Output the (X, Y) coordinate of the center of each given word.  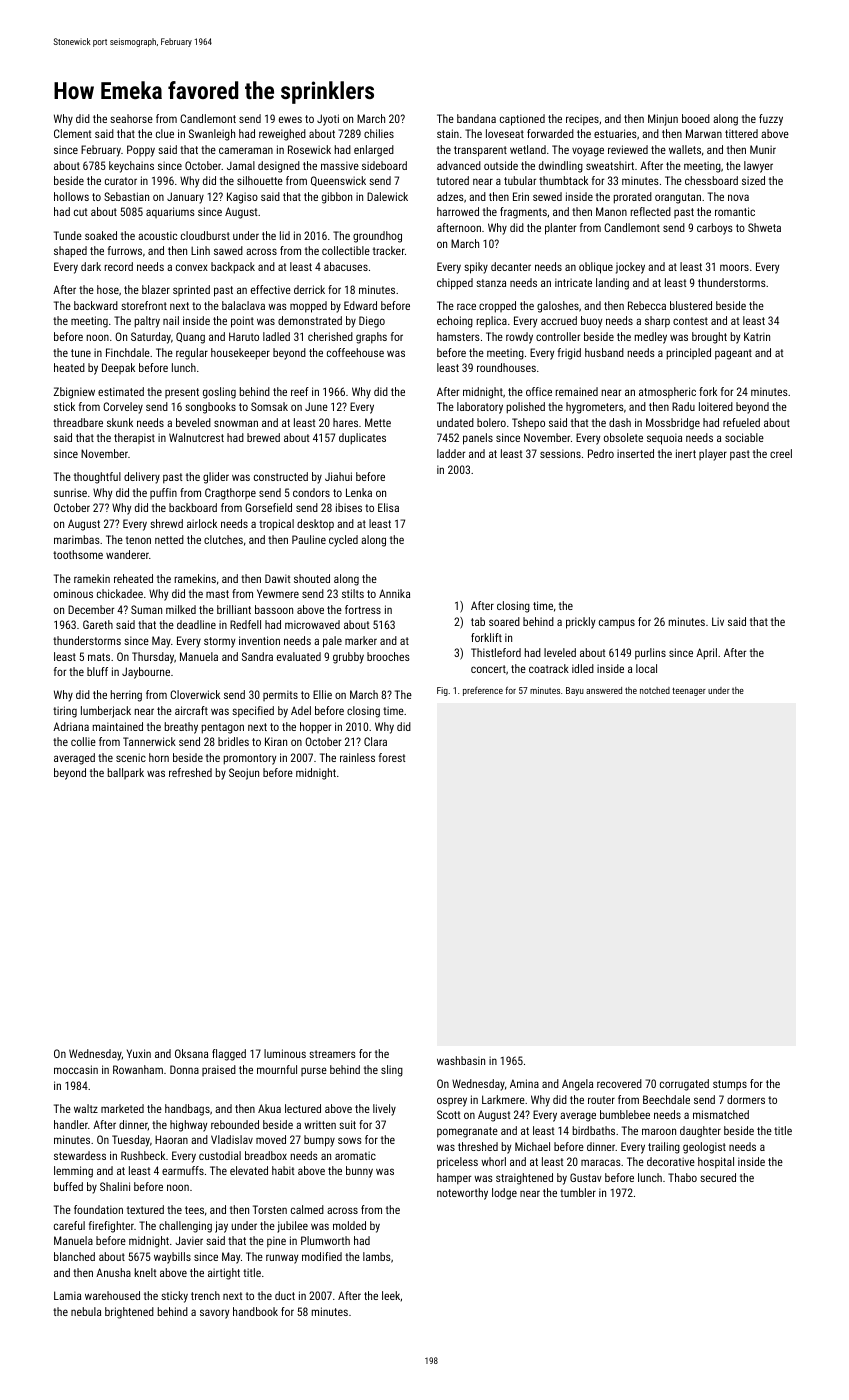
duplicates (362, 439)
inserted (635, 453)
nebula (86, 1311)
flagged (229, 1055)
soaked (101, 235)
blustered (691, 305)
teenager (689, 691)
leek (391, 1295)
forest (392, 757)
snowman (236, 423)
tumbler (578, 1192)
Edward (360, 305)
